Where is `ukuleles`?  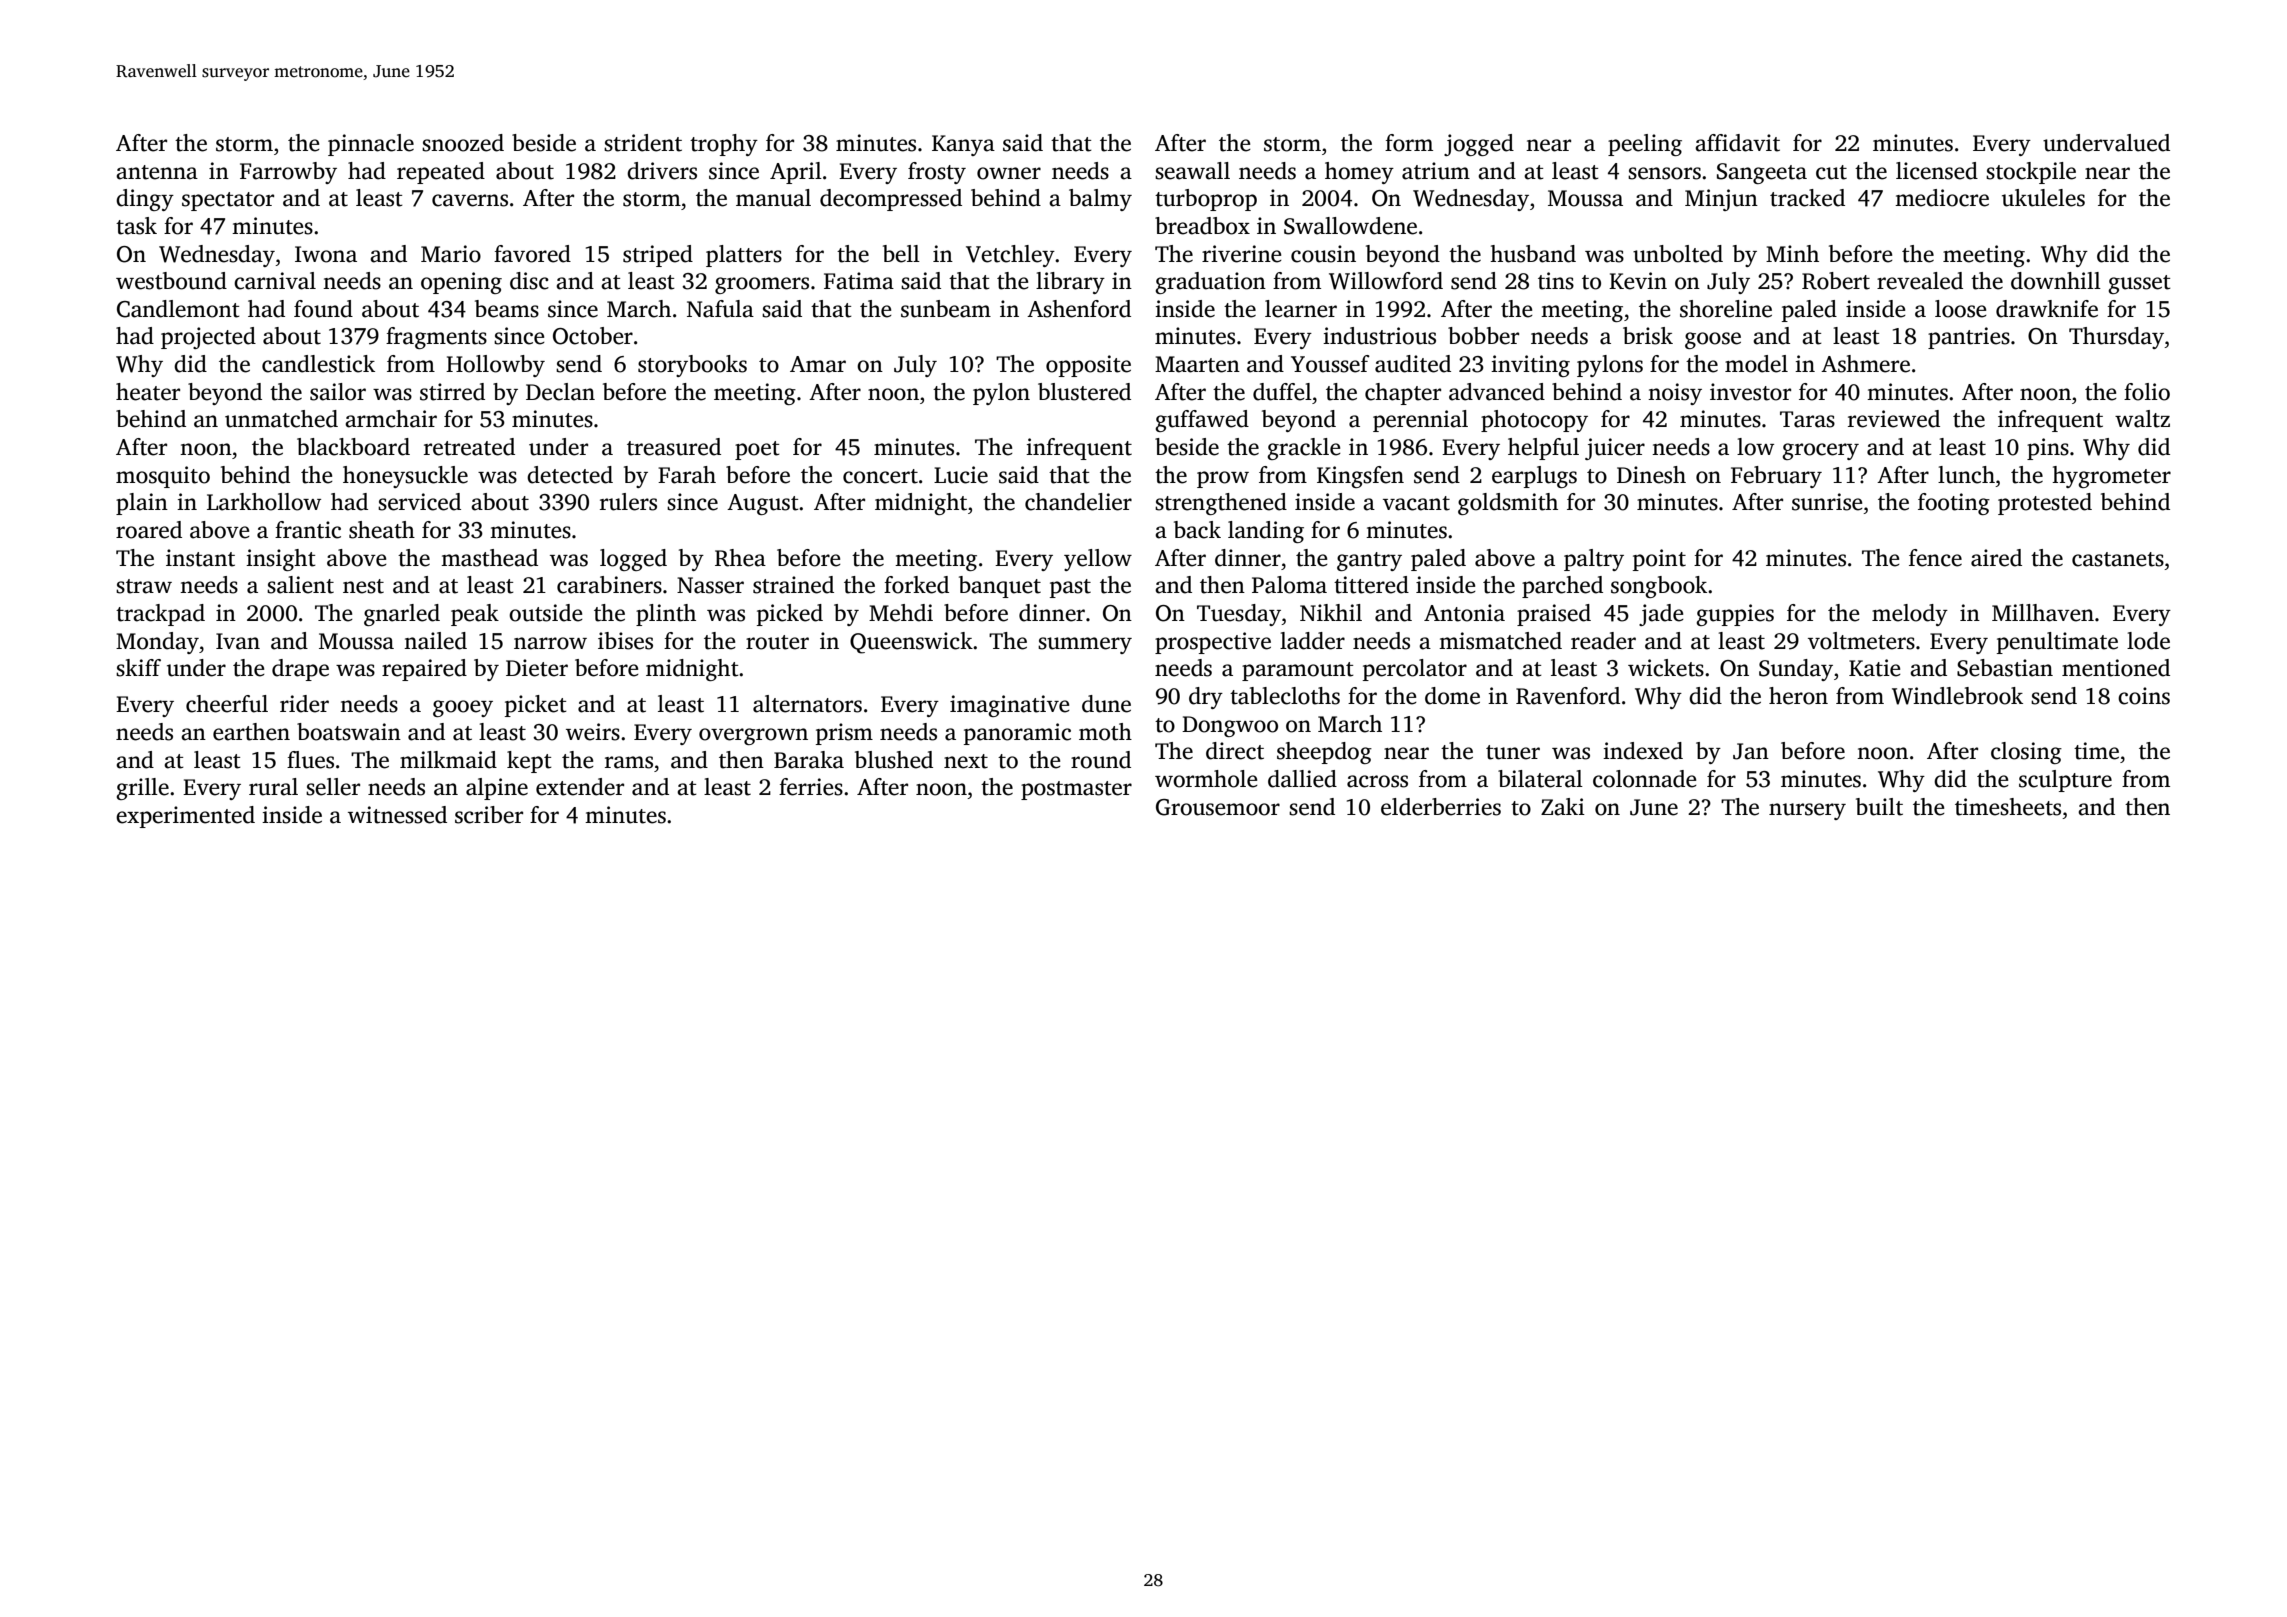
ukuleles is located at coordinates (2043, 198).
